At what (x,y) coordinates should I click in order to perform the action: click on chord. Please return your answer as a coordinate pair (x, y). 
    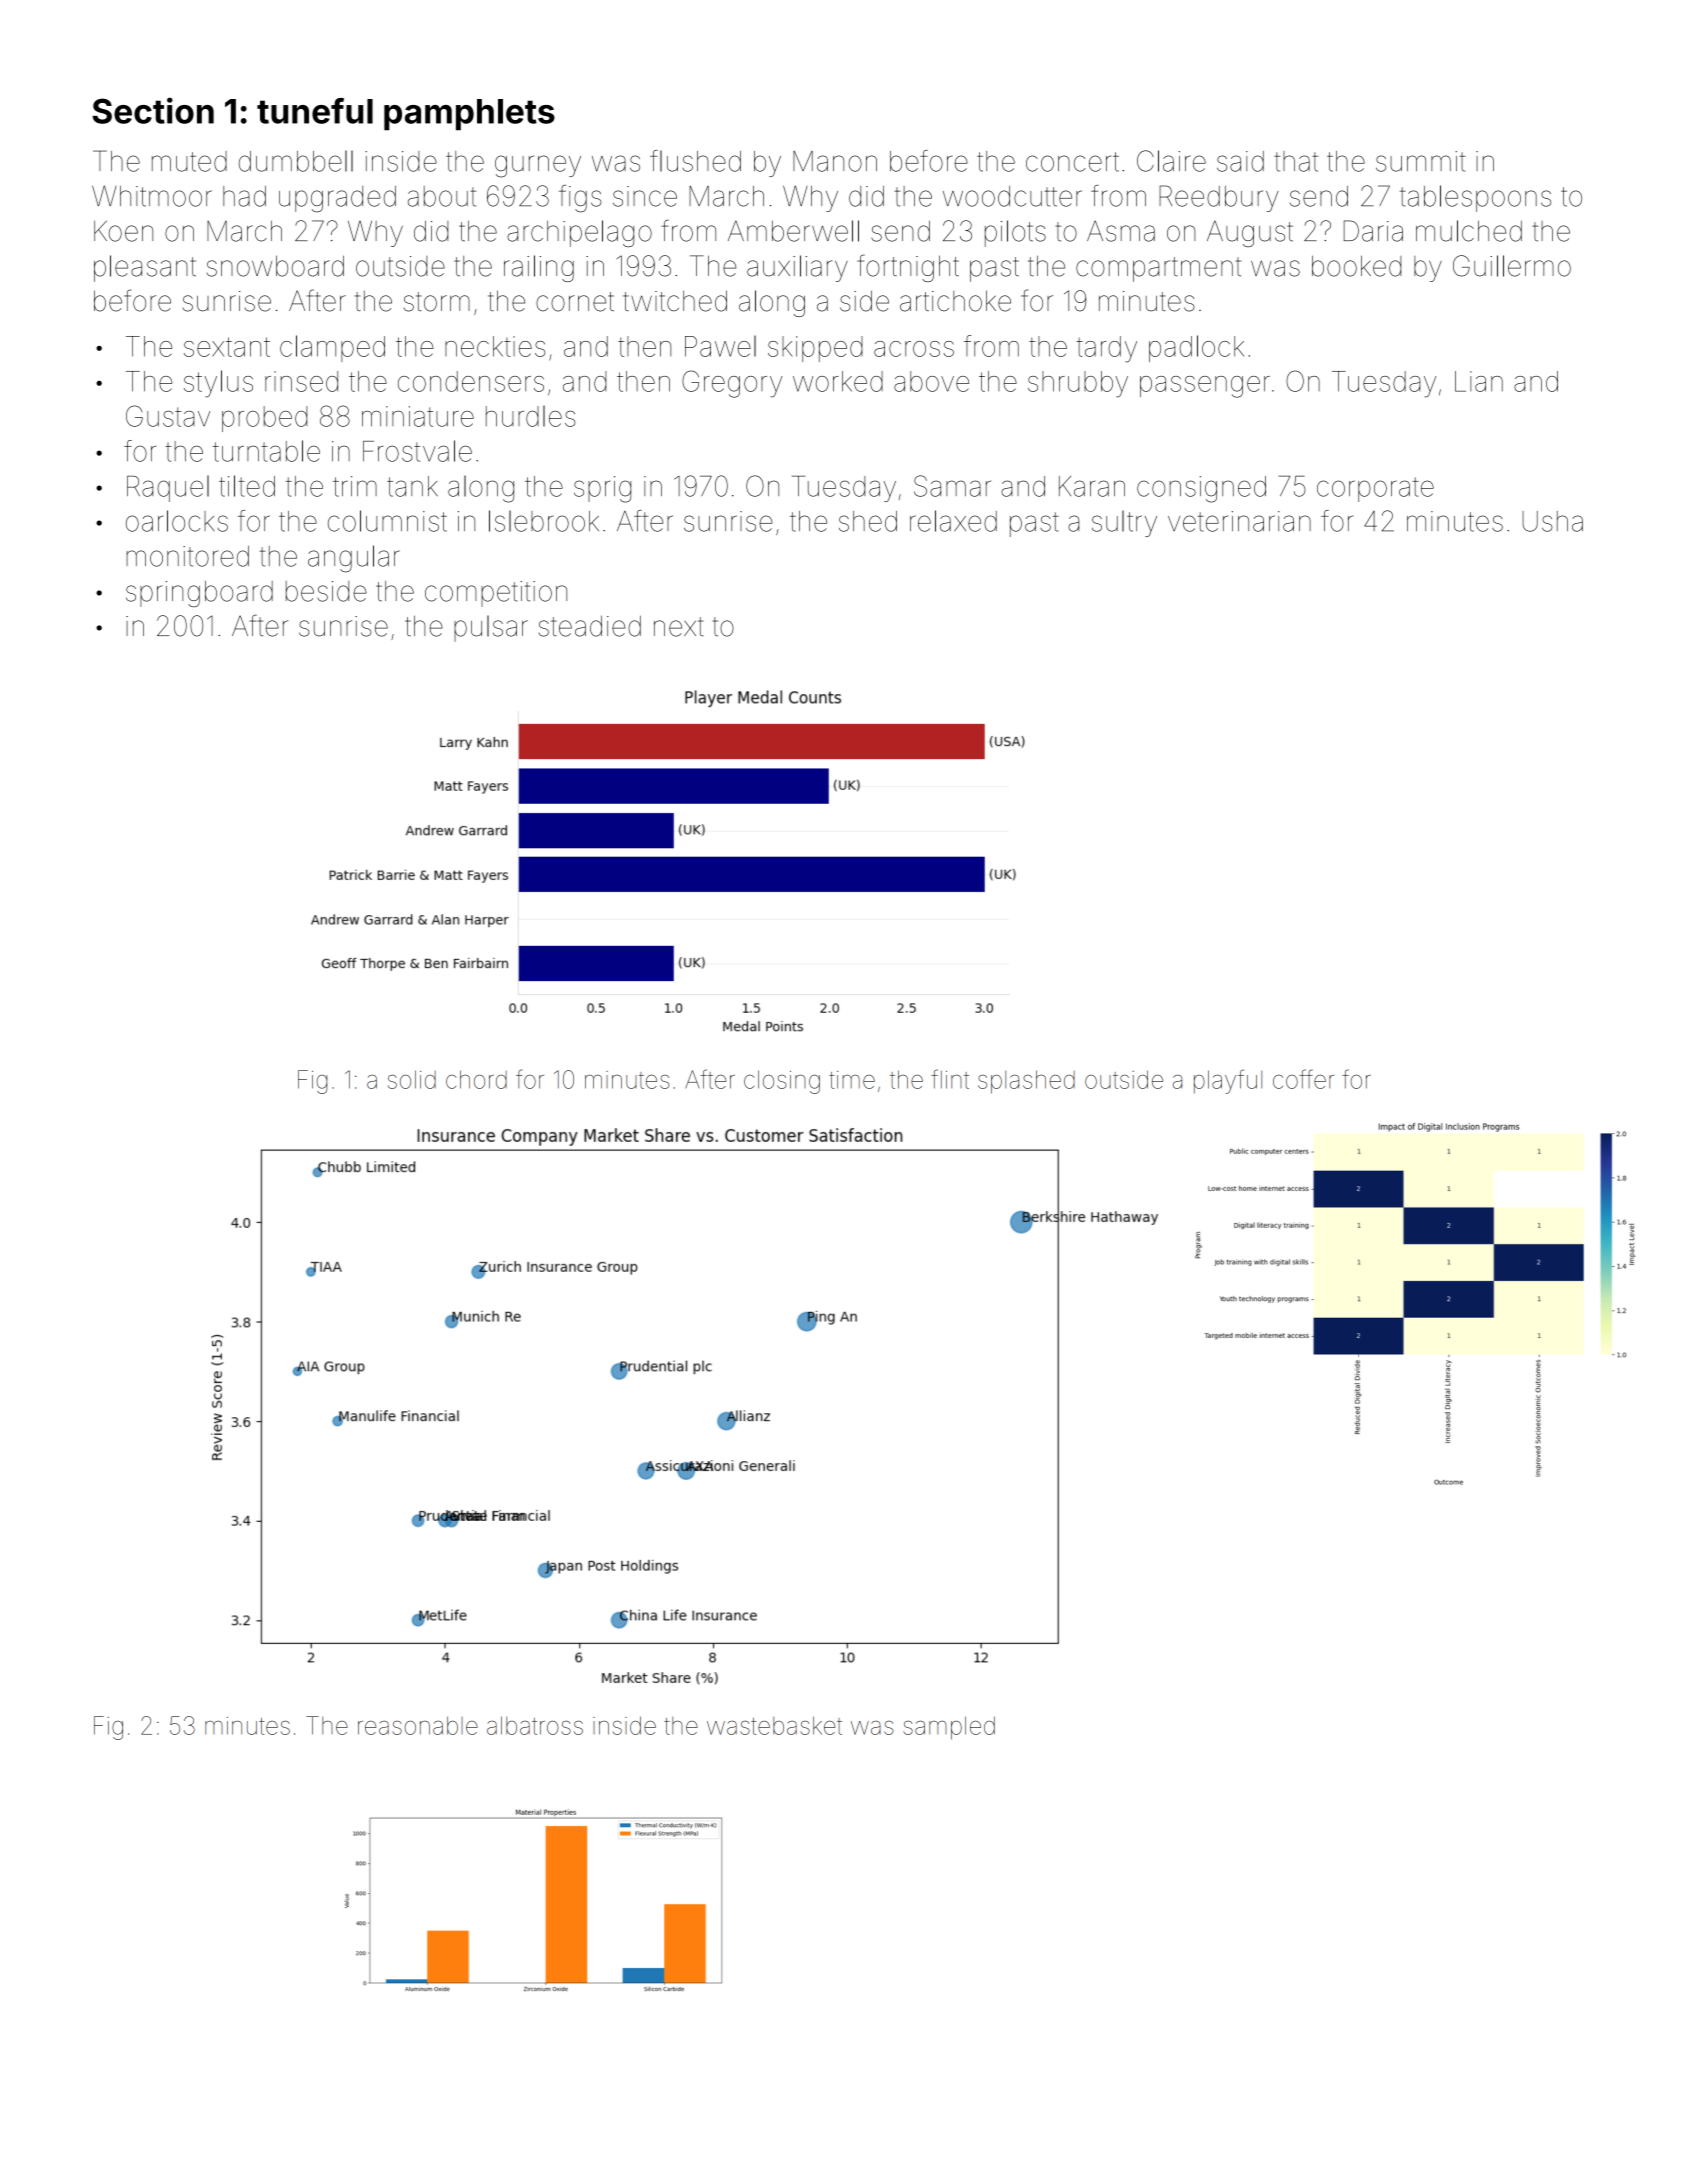
    Looking at the image, I should click on (476, 1079).
